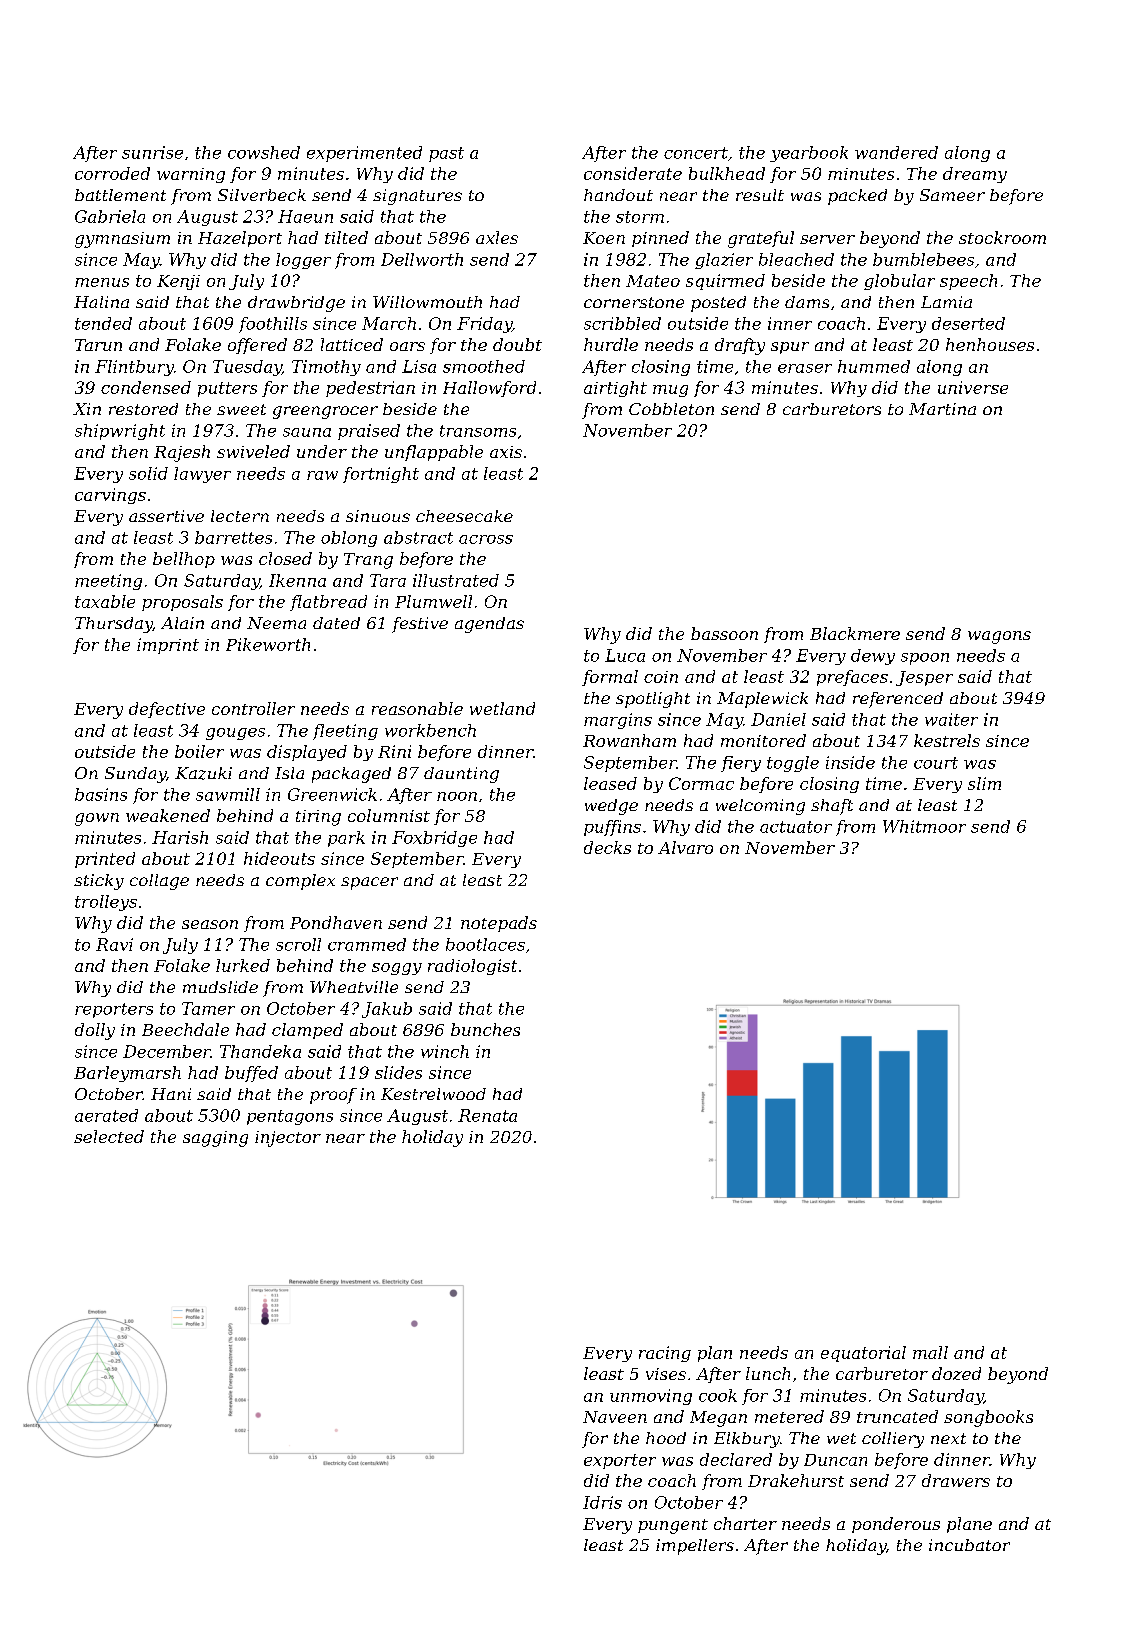 The width and height of the image is (1126, 1631). What do you see at coordinates (665, 1354) in the image?
I see `racing` at bounding box center [665, 1354].
